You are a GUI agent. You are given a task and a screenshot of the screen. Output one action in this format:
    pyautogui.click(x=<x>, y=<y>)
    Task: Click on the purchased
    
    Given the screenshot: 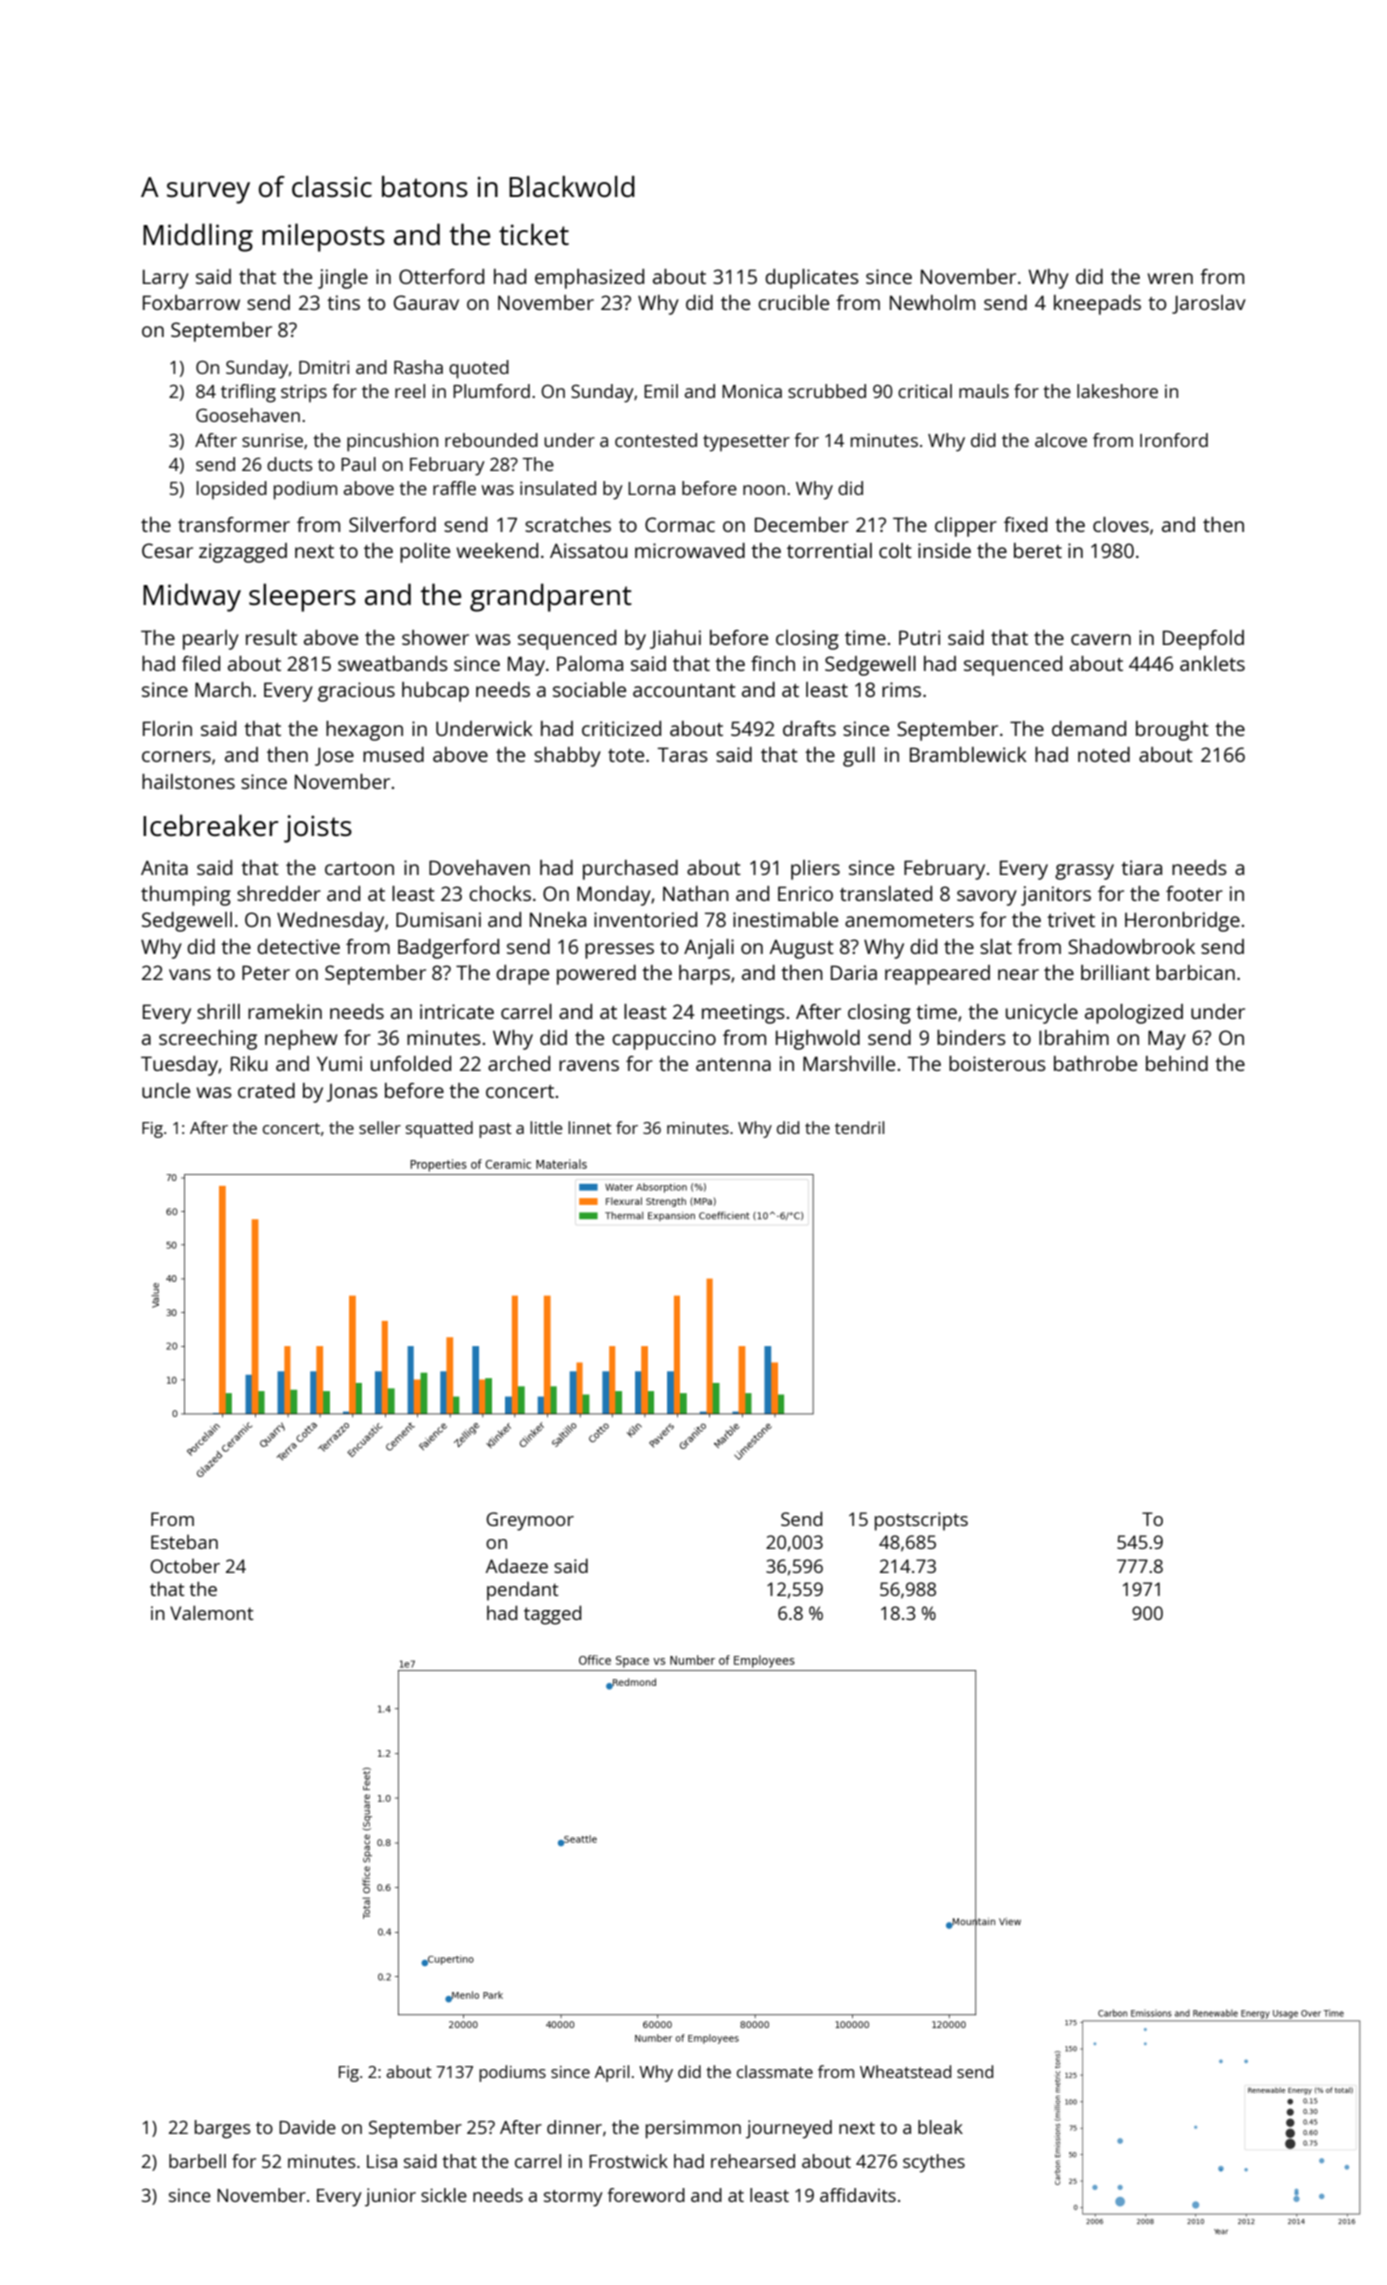 What is the action you would take?
    pyautogui.click(x=630, y=870)
